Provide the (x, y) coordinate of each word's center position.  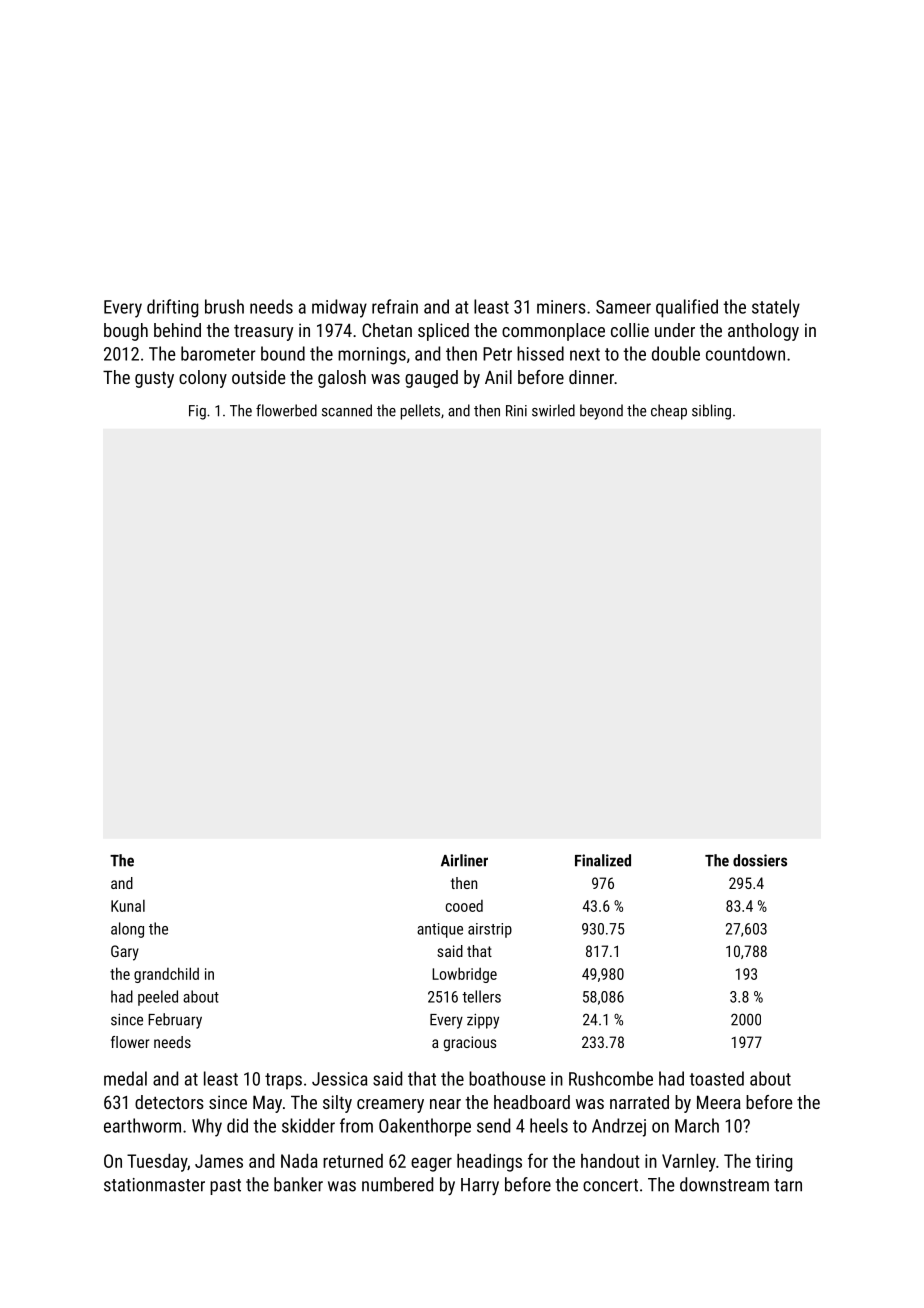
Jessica (339, 1079)
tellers (481, 996)
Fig (197, 412)
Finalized (603, 860)
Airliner (464, 860)
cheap (669, 412)
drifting (172, 308)
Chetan (387, 330)
